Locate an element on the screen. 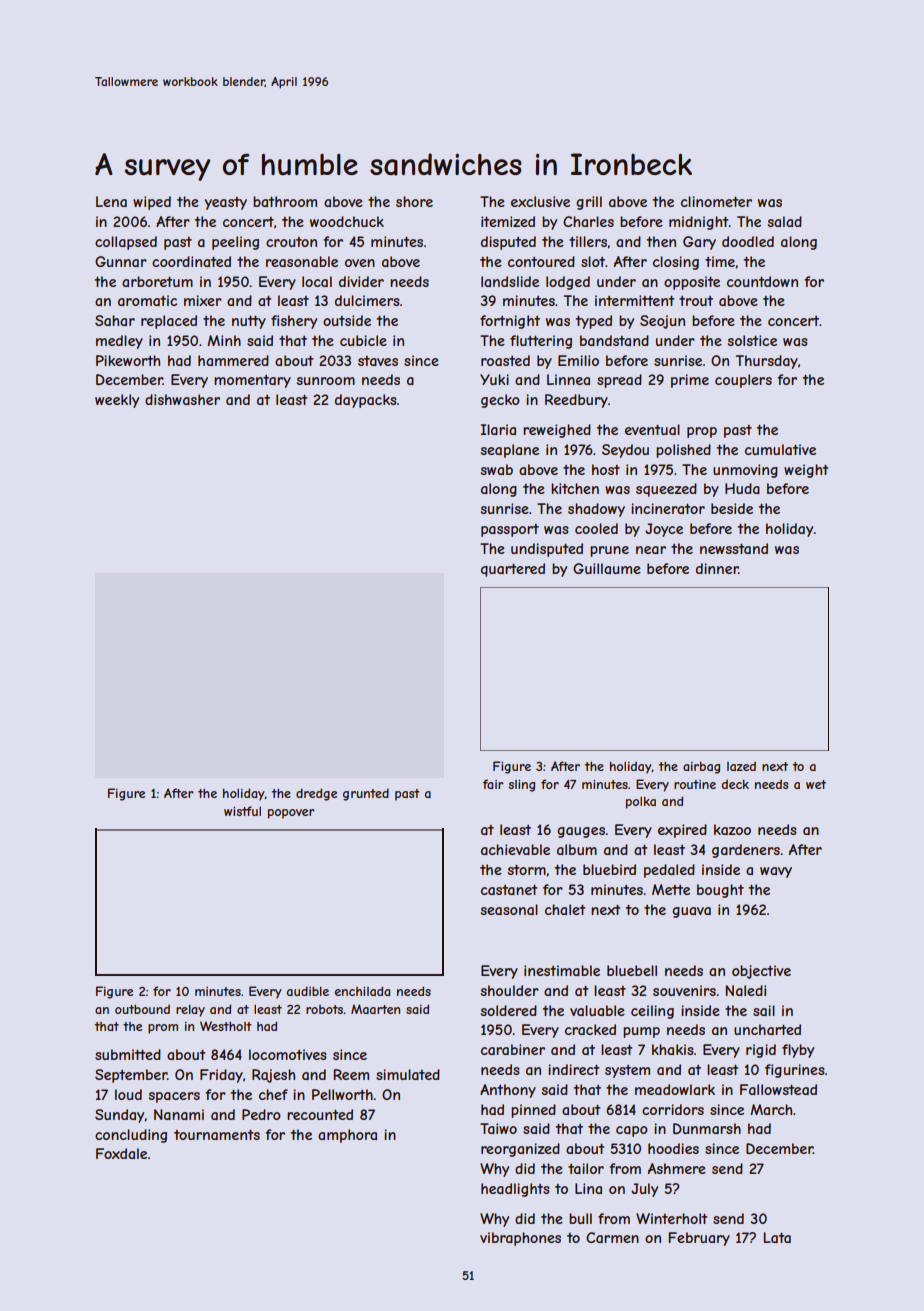  swab is located at coordinates (497, 469).
